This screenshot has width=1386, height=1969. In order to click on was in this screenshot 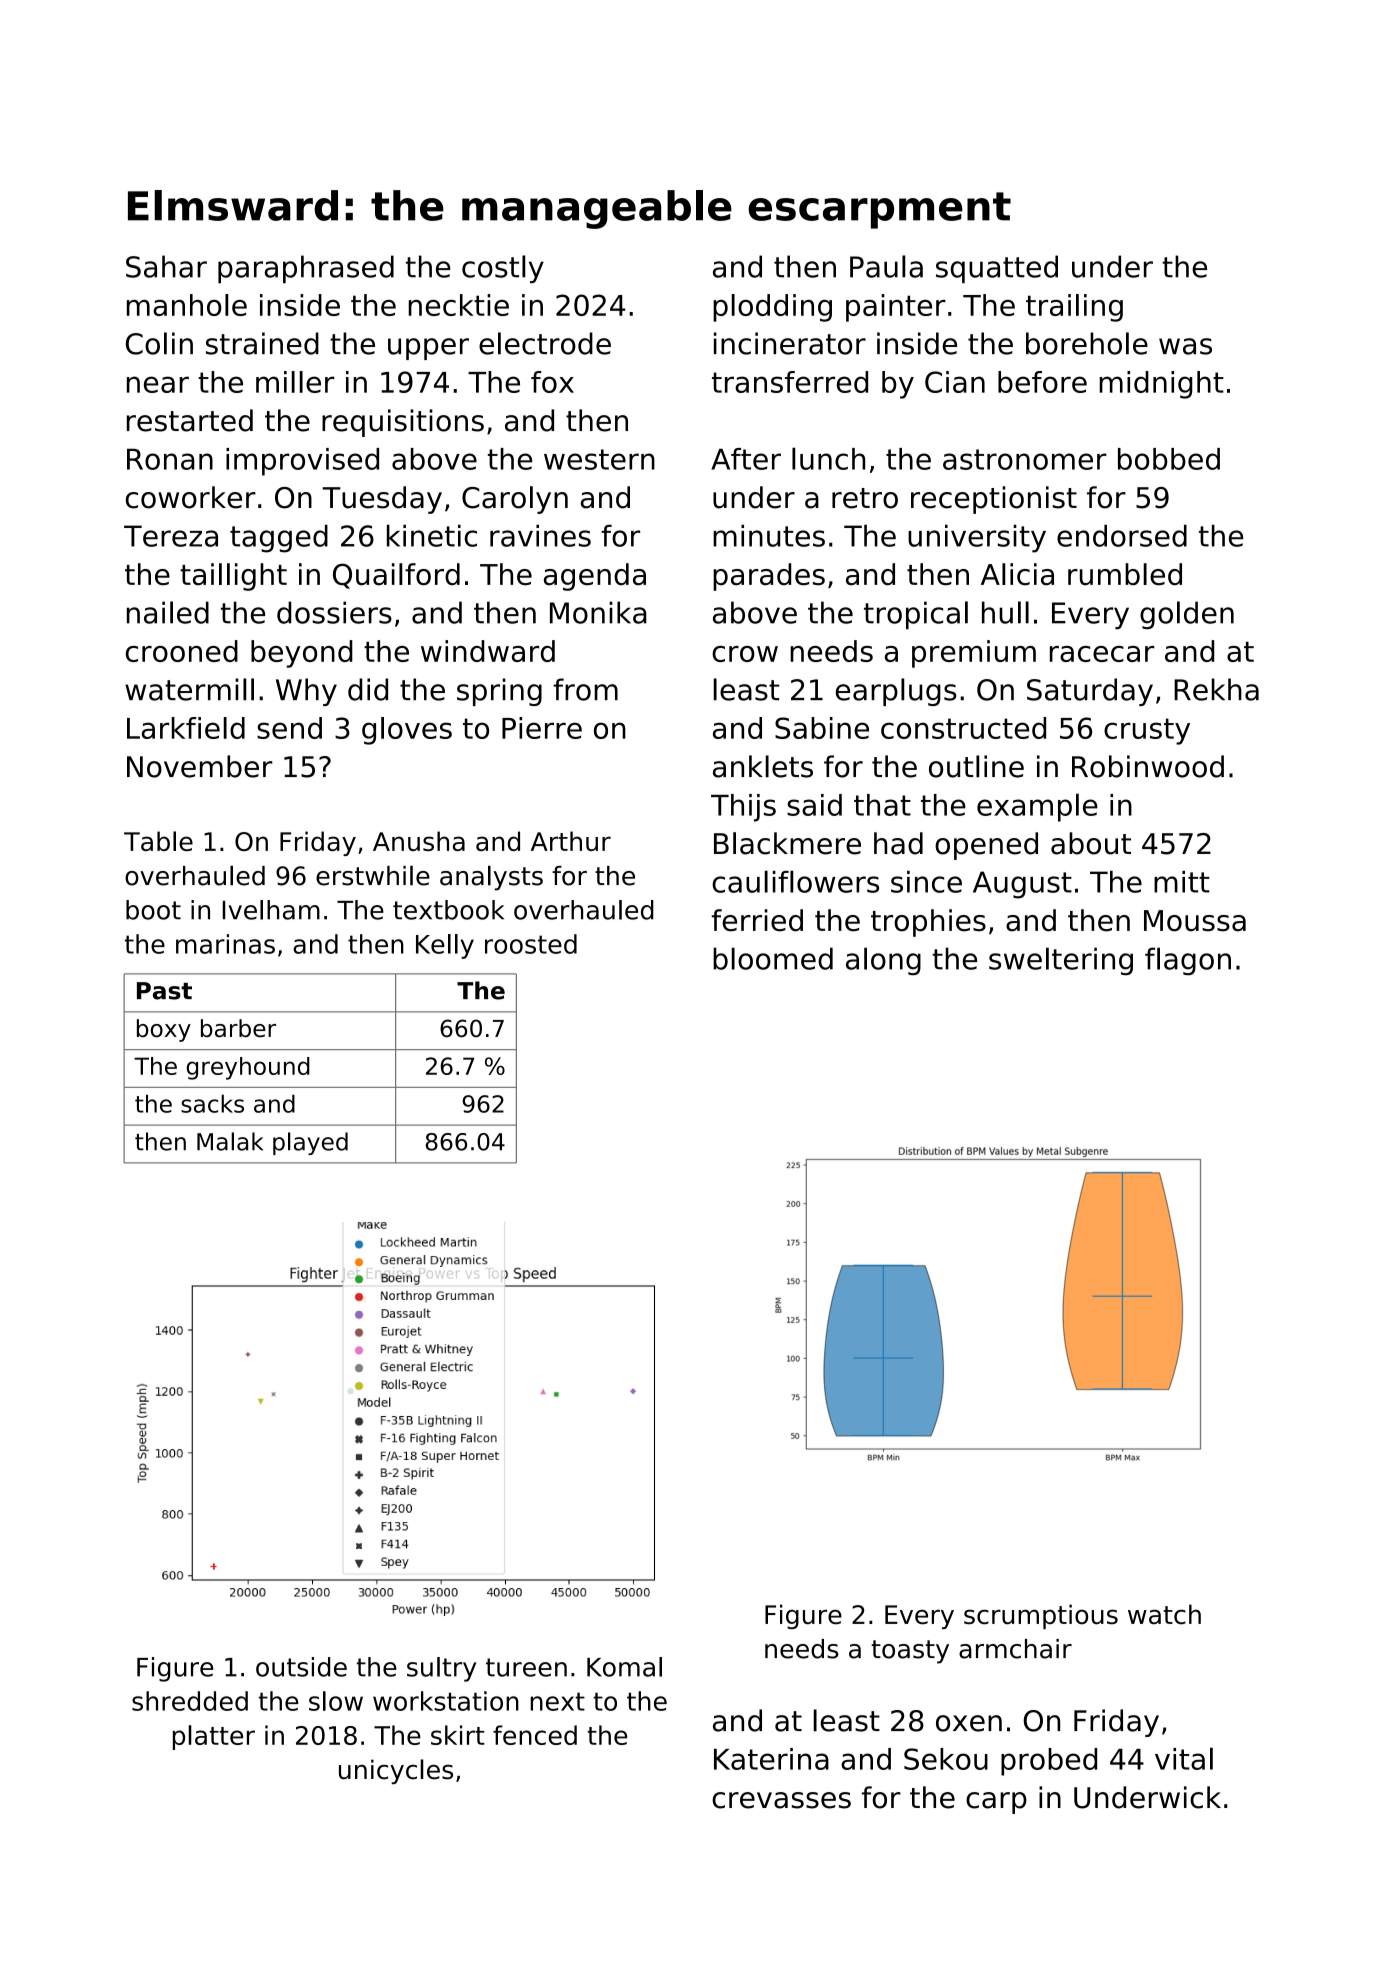, I will do `click(1185, 346)`.
